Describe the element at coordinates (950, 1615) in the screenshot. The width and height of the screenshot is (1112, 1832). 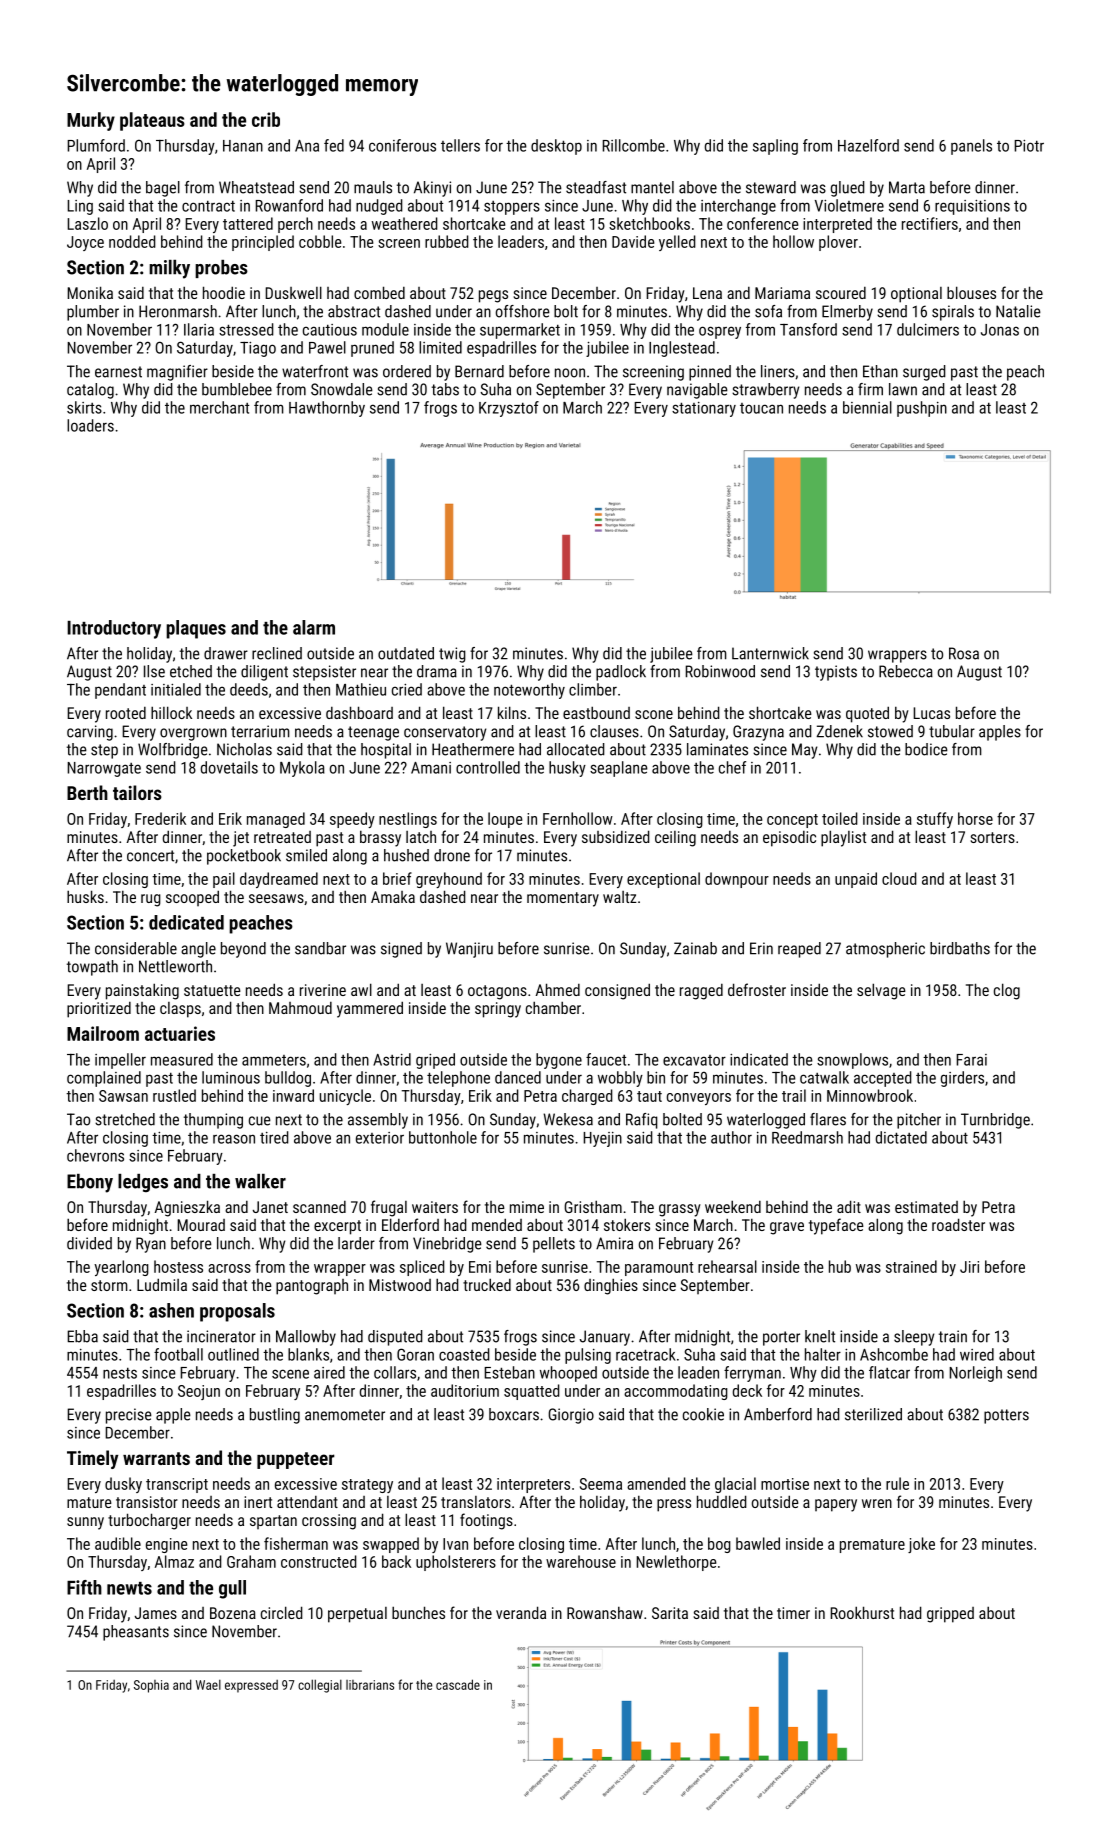
I see `gripped` at that location.
